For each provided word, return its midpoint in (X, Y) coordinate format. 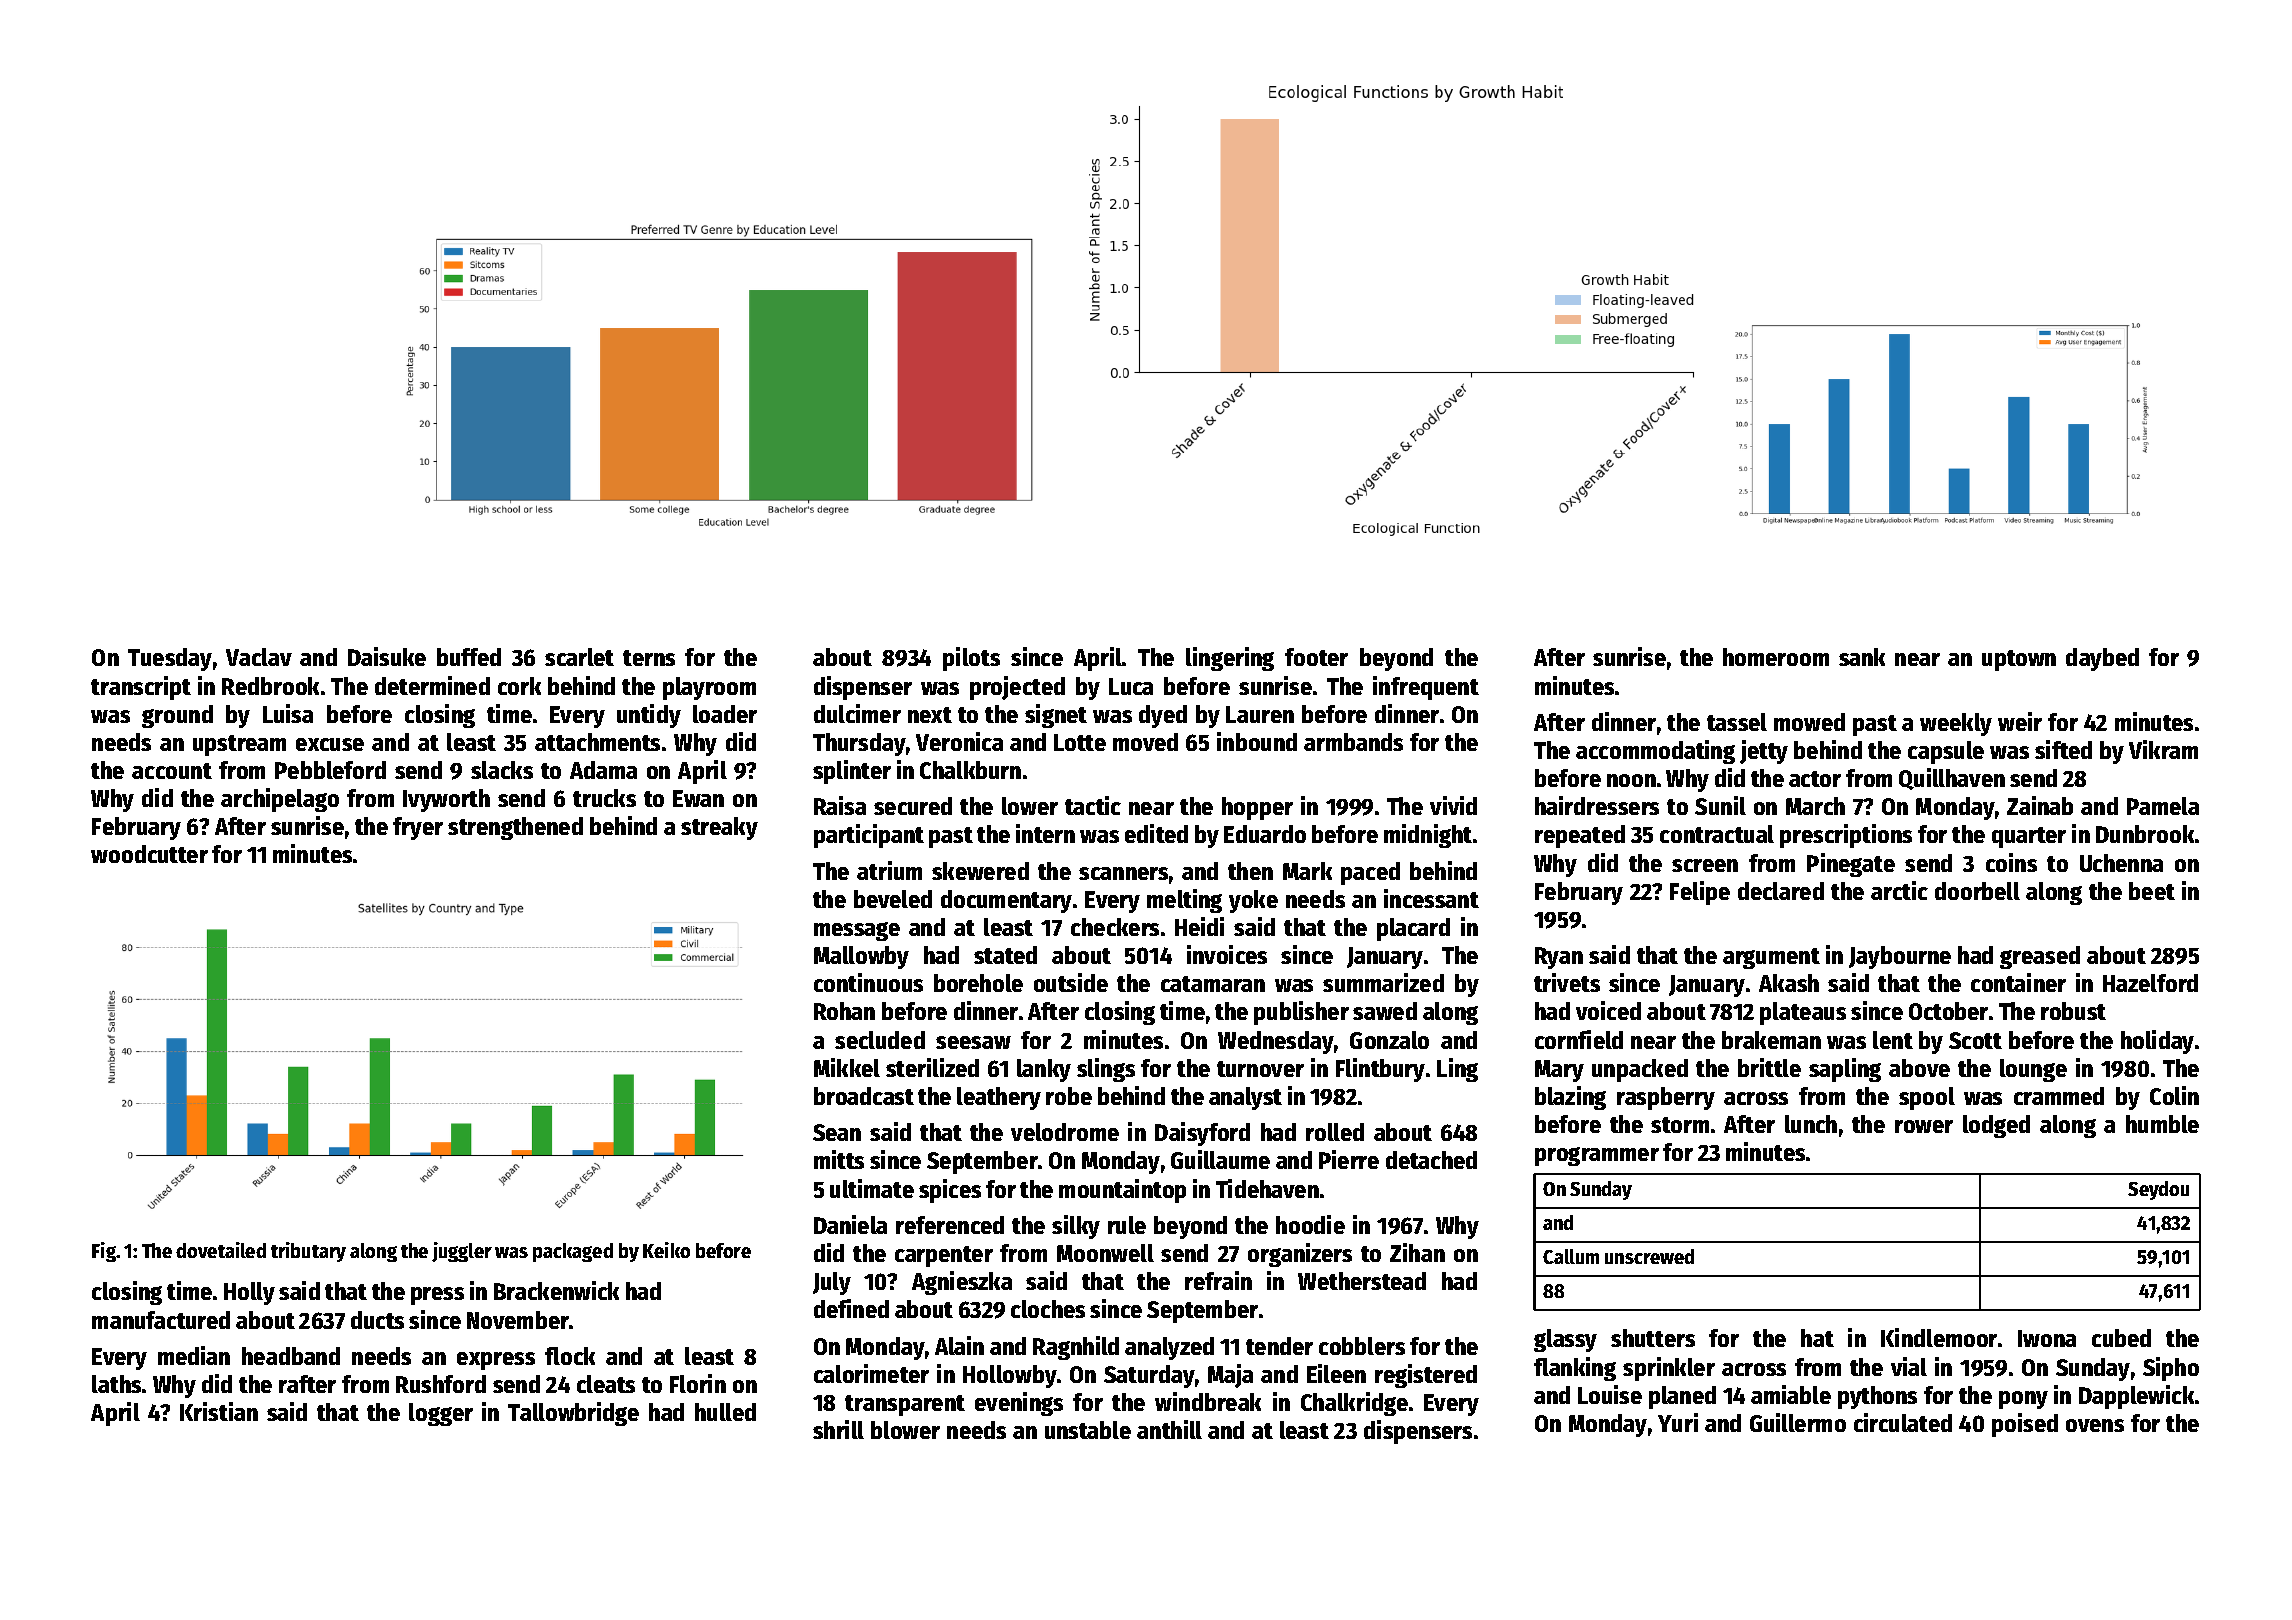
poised (2025, 1425)
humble (2162, 1124)
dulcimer (857, 713)
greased (2040, 957)
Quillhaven (1952, 779)
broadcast (864, 1096)
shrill (838, 1429)
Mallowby (861, 957)
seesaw (973, 1042)
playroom (709, 688)
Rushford (441, 1384)
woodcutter (149, 854)
